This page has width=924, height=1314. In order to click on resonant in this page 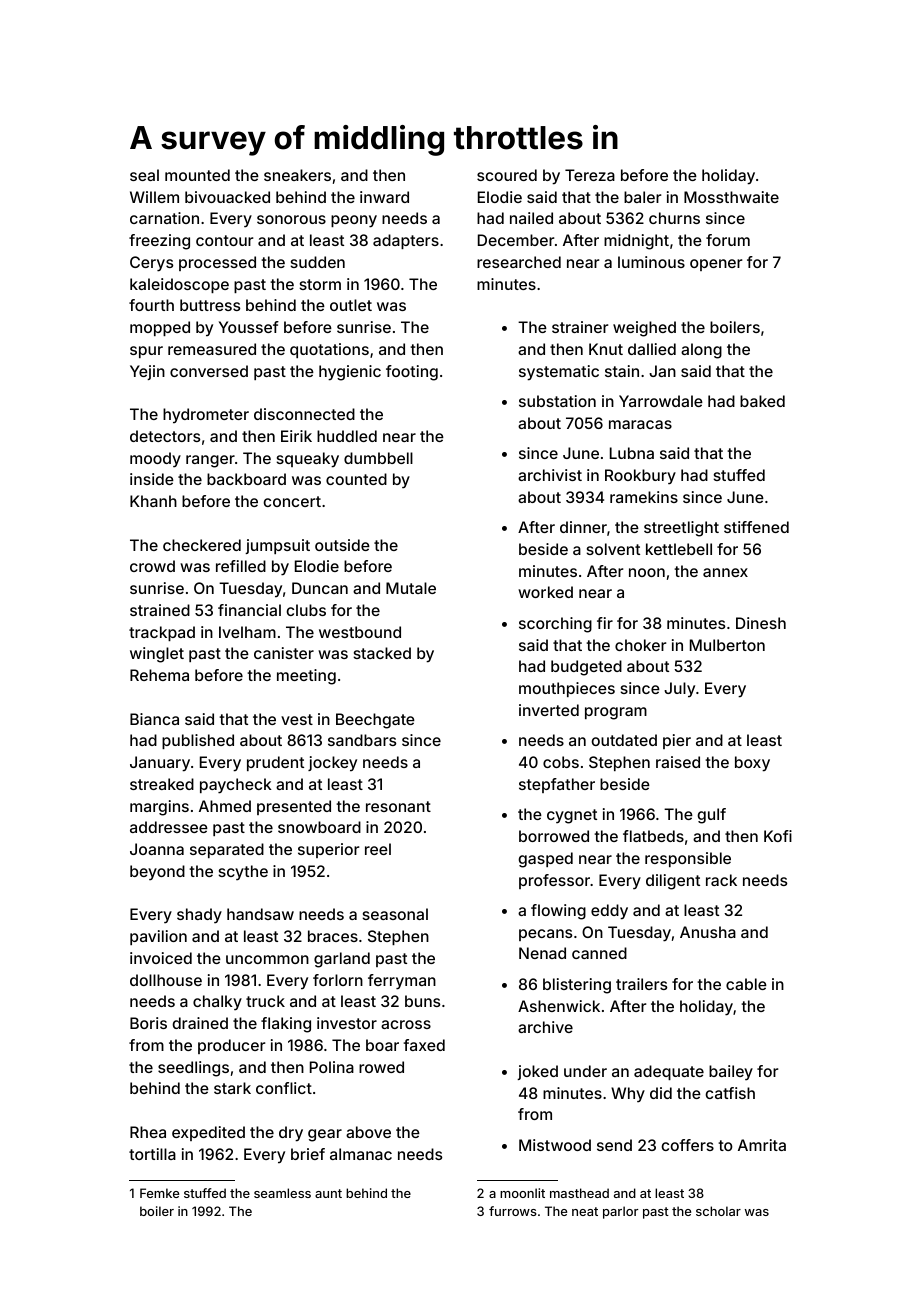, I will do `click(398, 806)`.
